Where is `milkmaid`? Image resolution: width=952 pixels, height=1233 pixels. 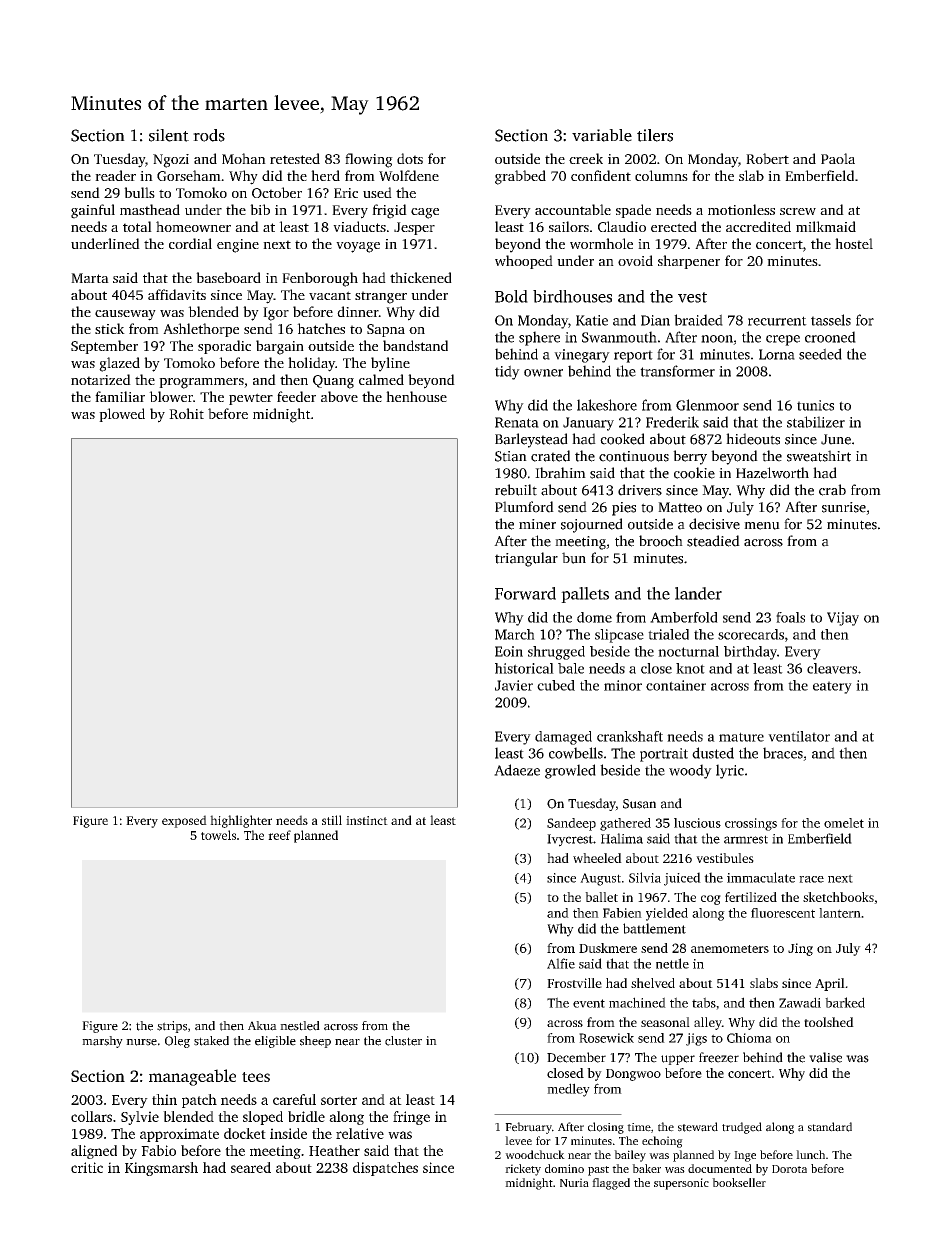
milkmaid is located at coordinates (826, 226).
